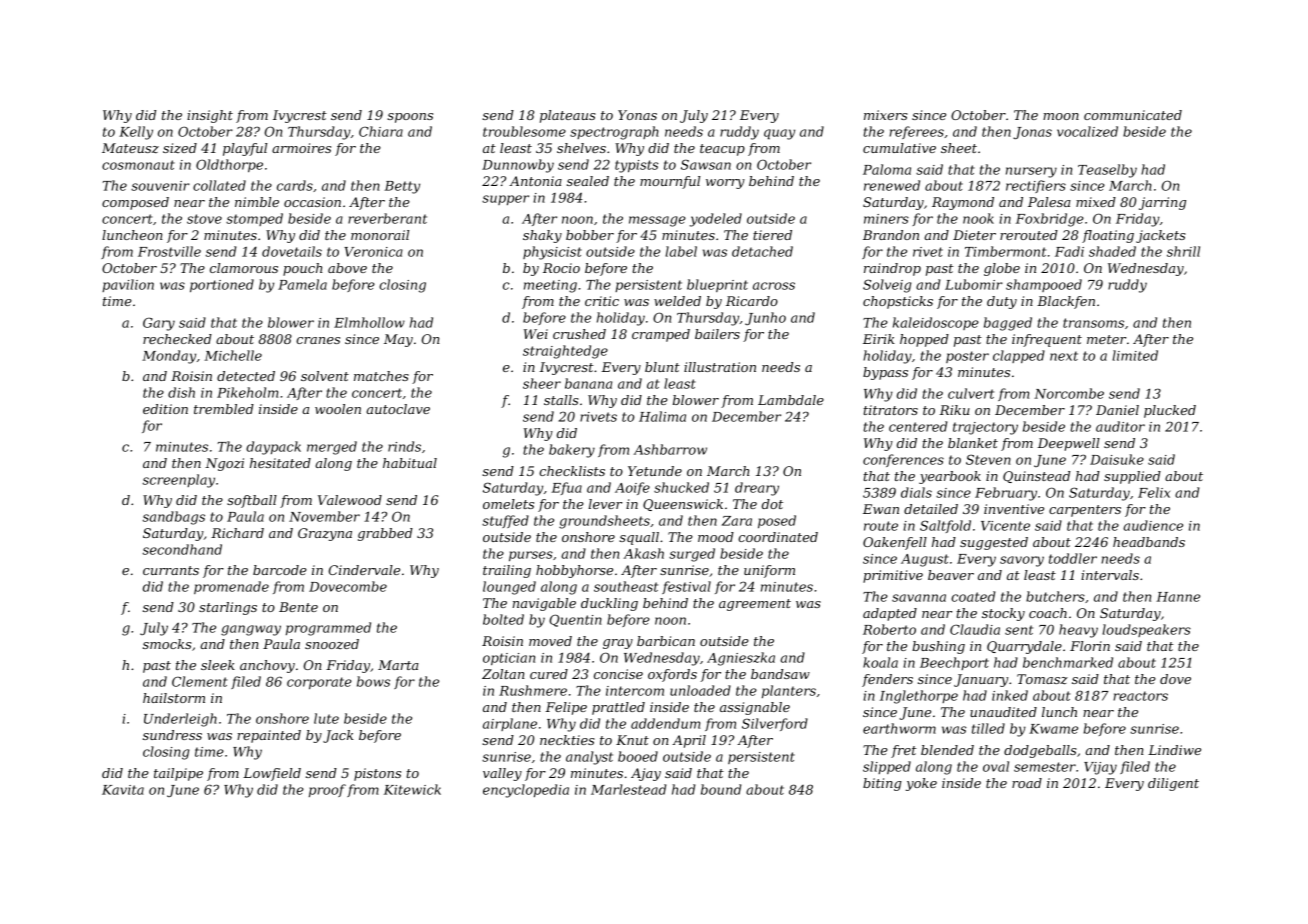 This document has width=1308, height=924. Describe the element at coordinates (244, 268) in the document. I see `clamorous` at that location.
